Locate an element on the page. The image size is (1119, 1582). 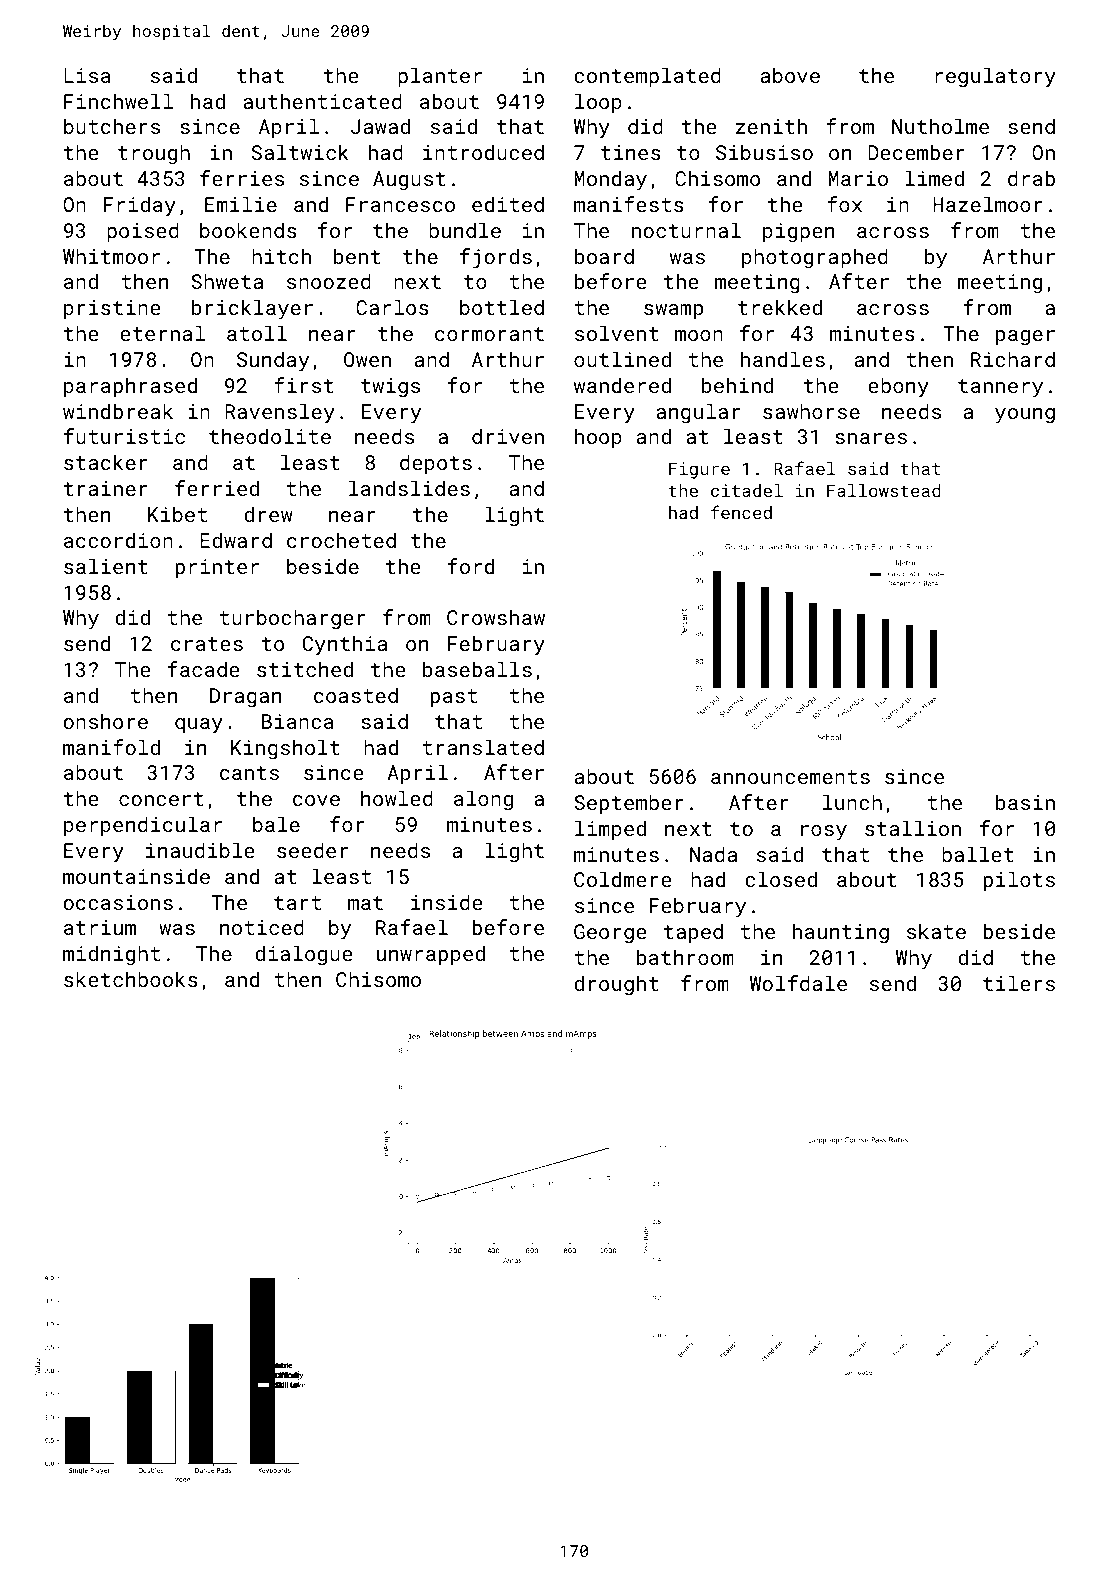
sketchbooks is located at coordinates (131, 979).
